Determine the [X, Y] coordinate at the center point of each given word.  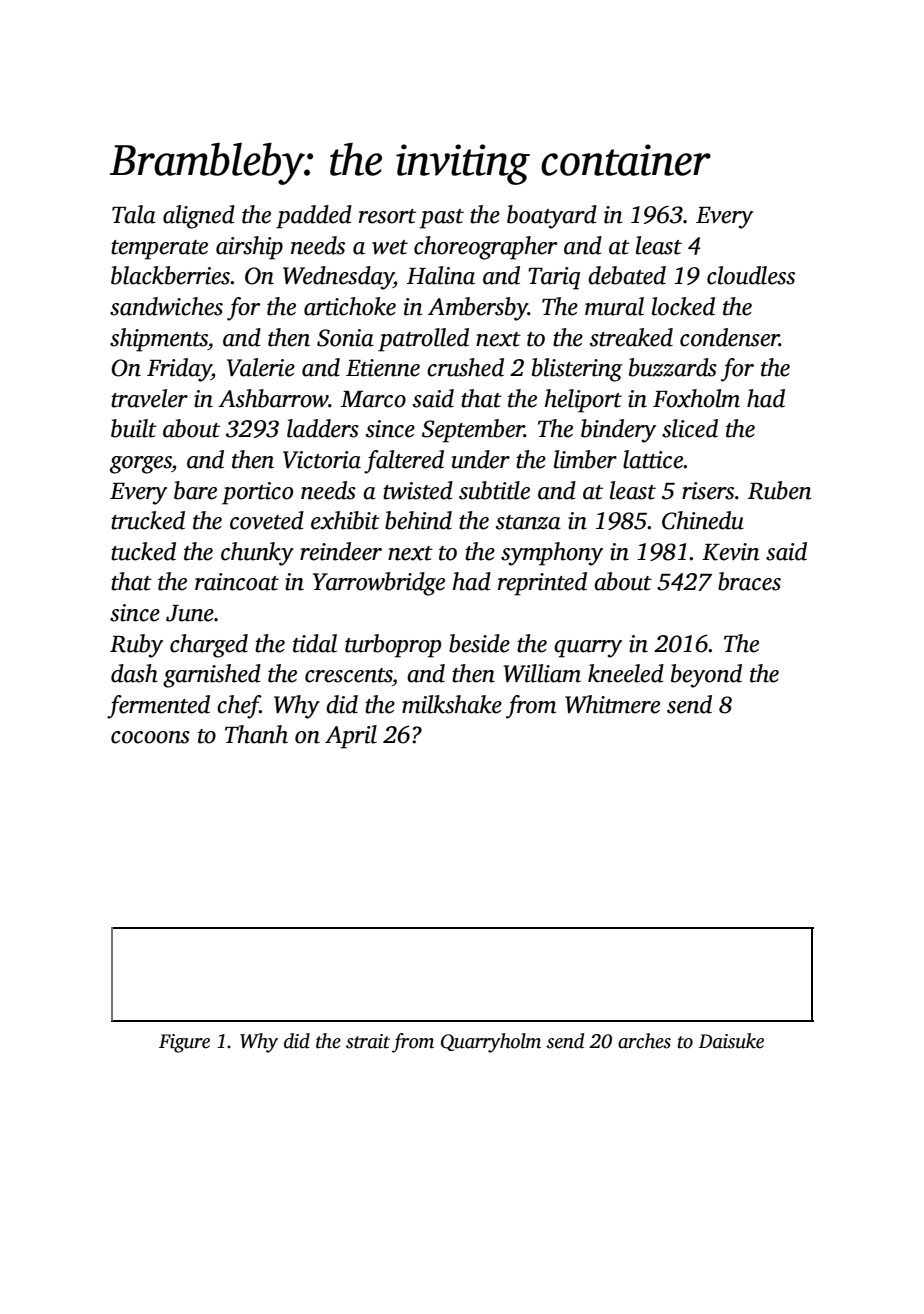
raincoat [237, 582]
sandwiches [166, 306]
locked [683, 306]
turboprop [393, 646]
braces [749, 581]
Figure [184, 1043]
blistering [577, 370]
